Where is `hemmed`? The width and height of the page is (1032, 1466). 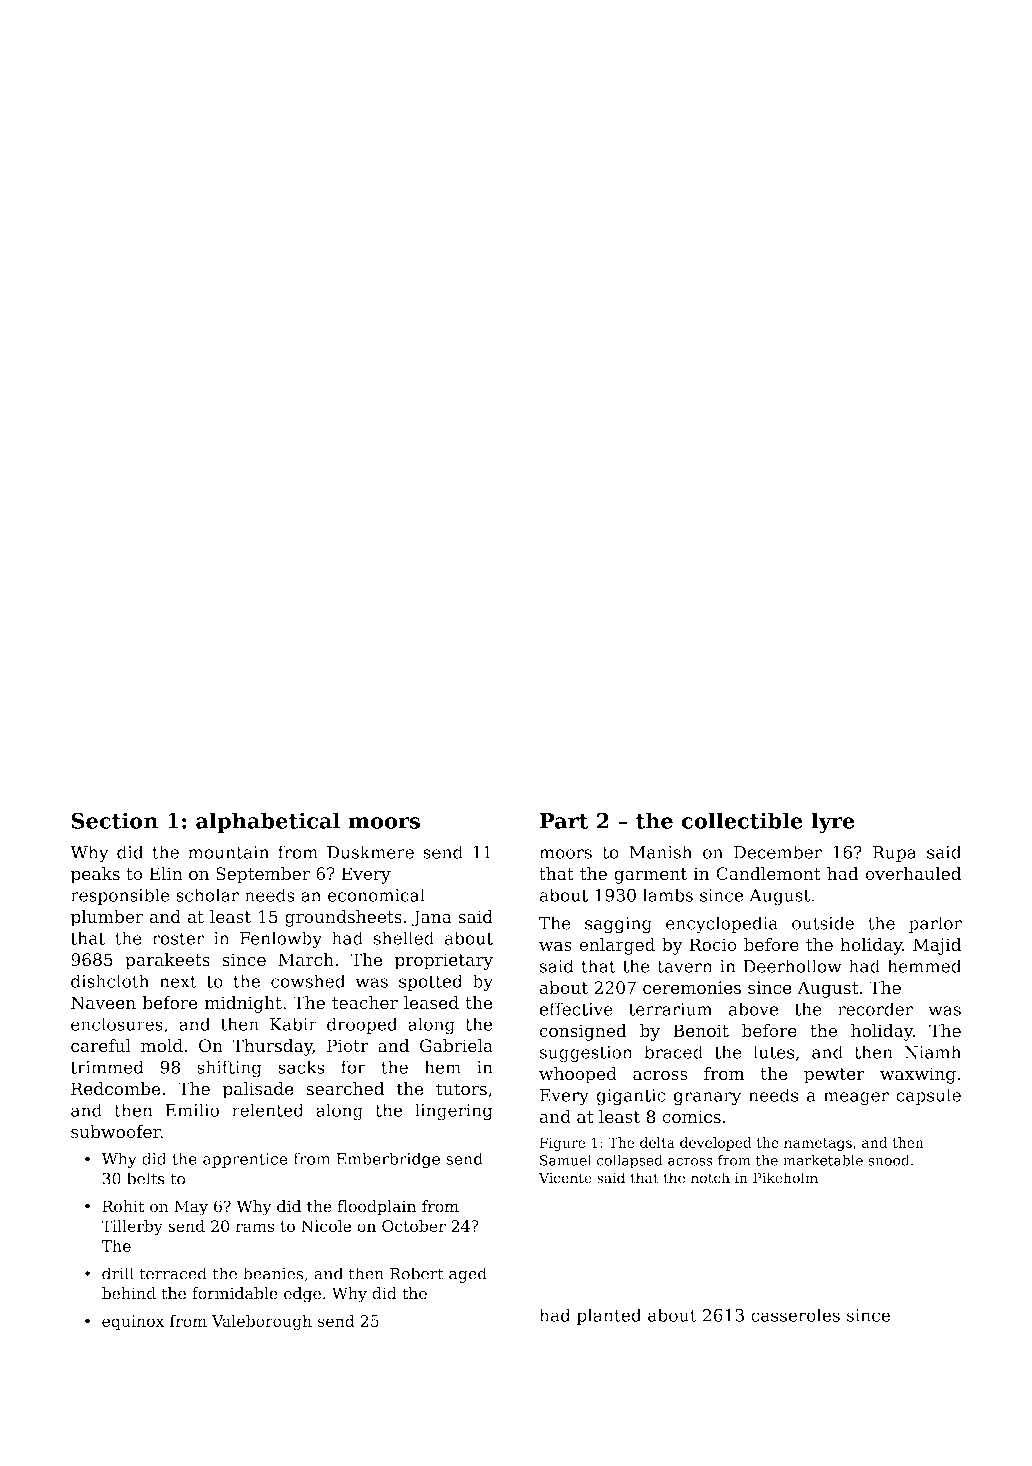
hemmed is located at coordinates (924, 966).
